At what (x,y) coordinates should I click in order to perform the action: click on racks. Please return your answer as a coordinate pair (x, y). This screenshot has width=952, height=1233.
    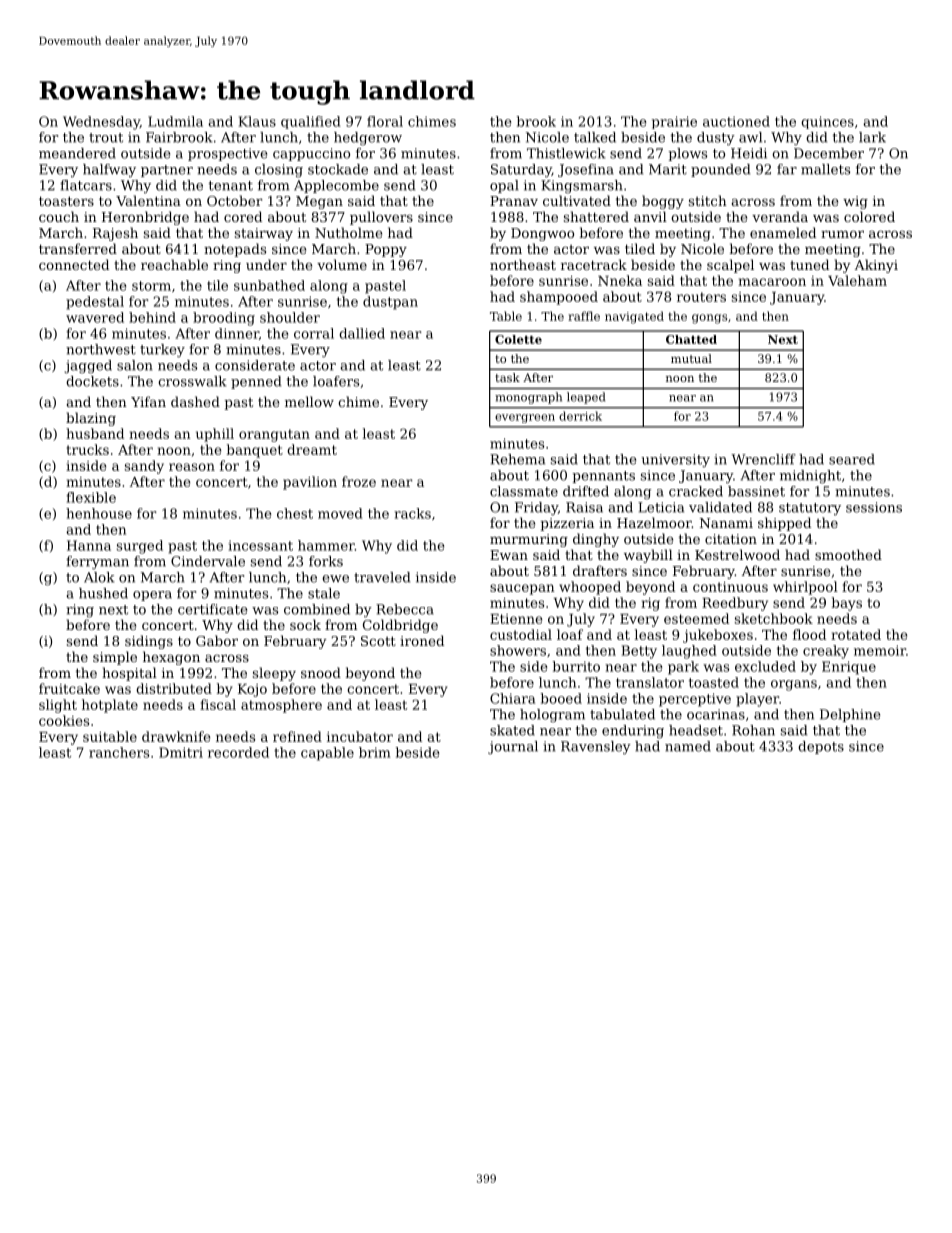
    Looking at the image, I should click on (412, 513).
